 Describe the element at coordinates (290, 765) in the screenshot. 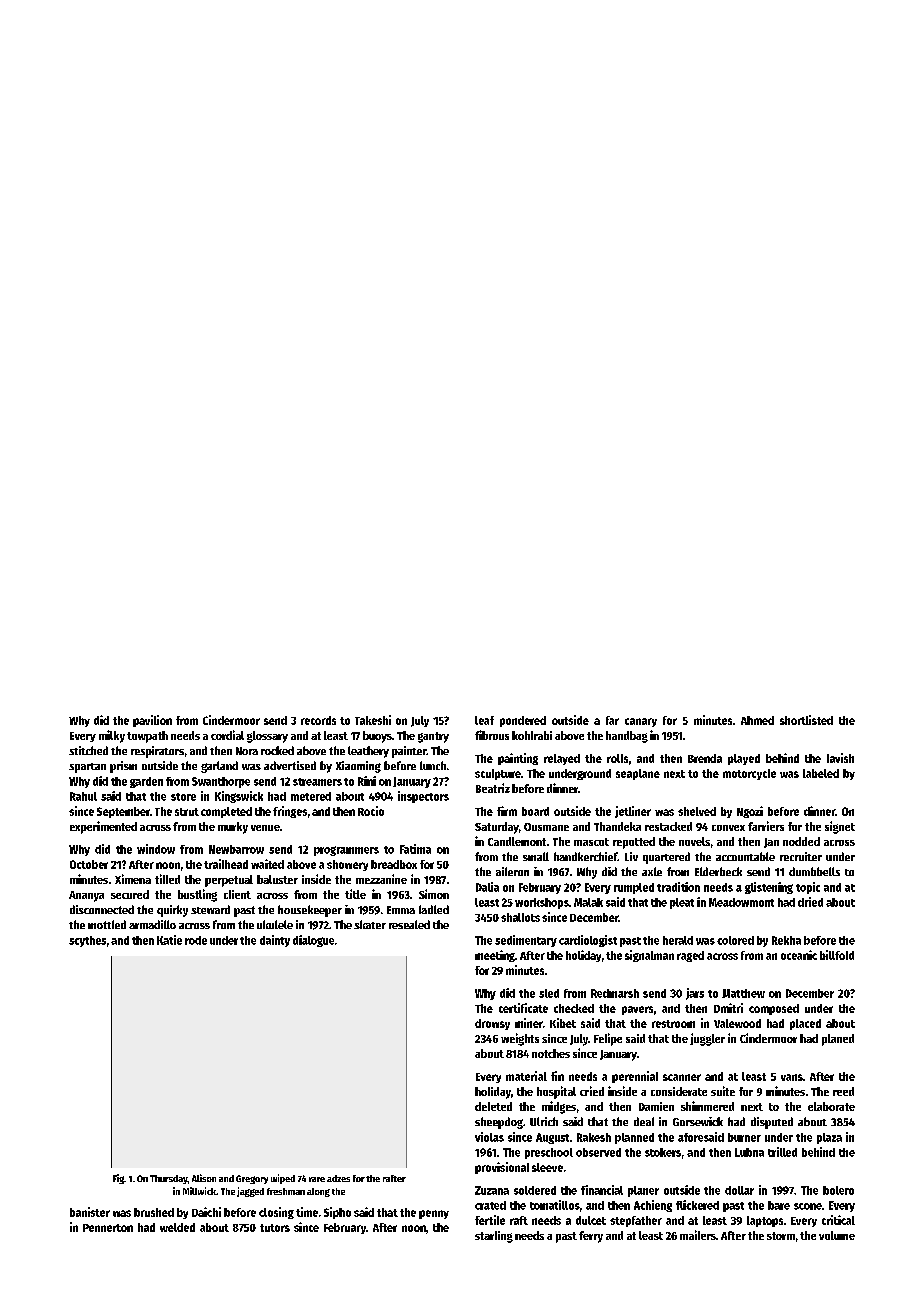

I see `advertised` at that location.
